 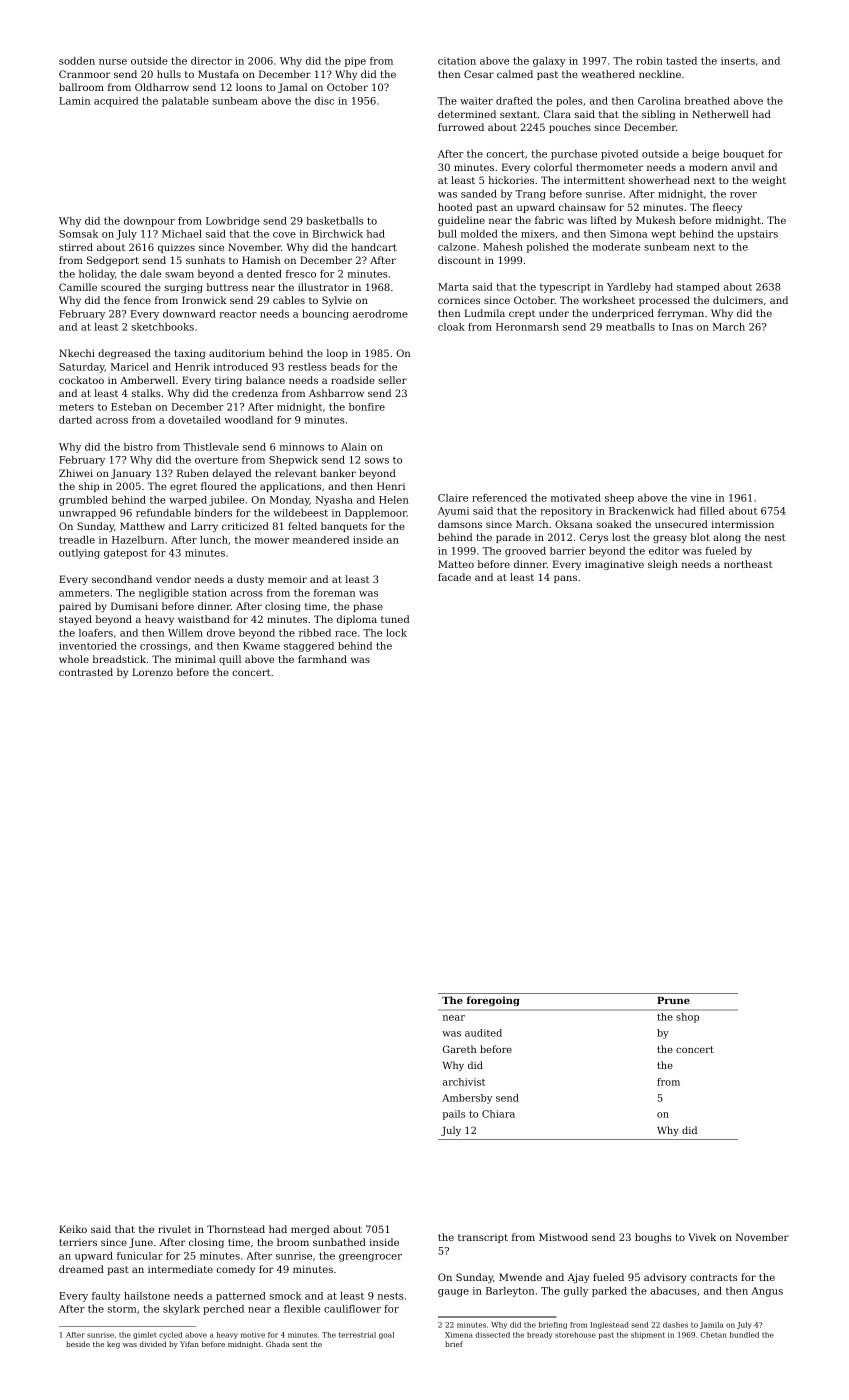 What do you see at coordinates (322, 659) in the image?
I see `farmhand` at bounding box center [322, 659].
